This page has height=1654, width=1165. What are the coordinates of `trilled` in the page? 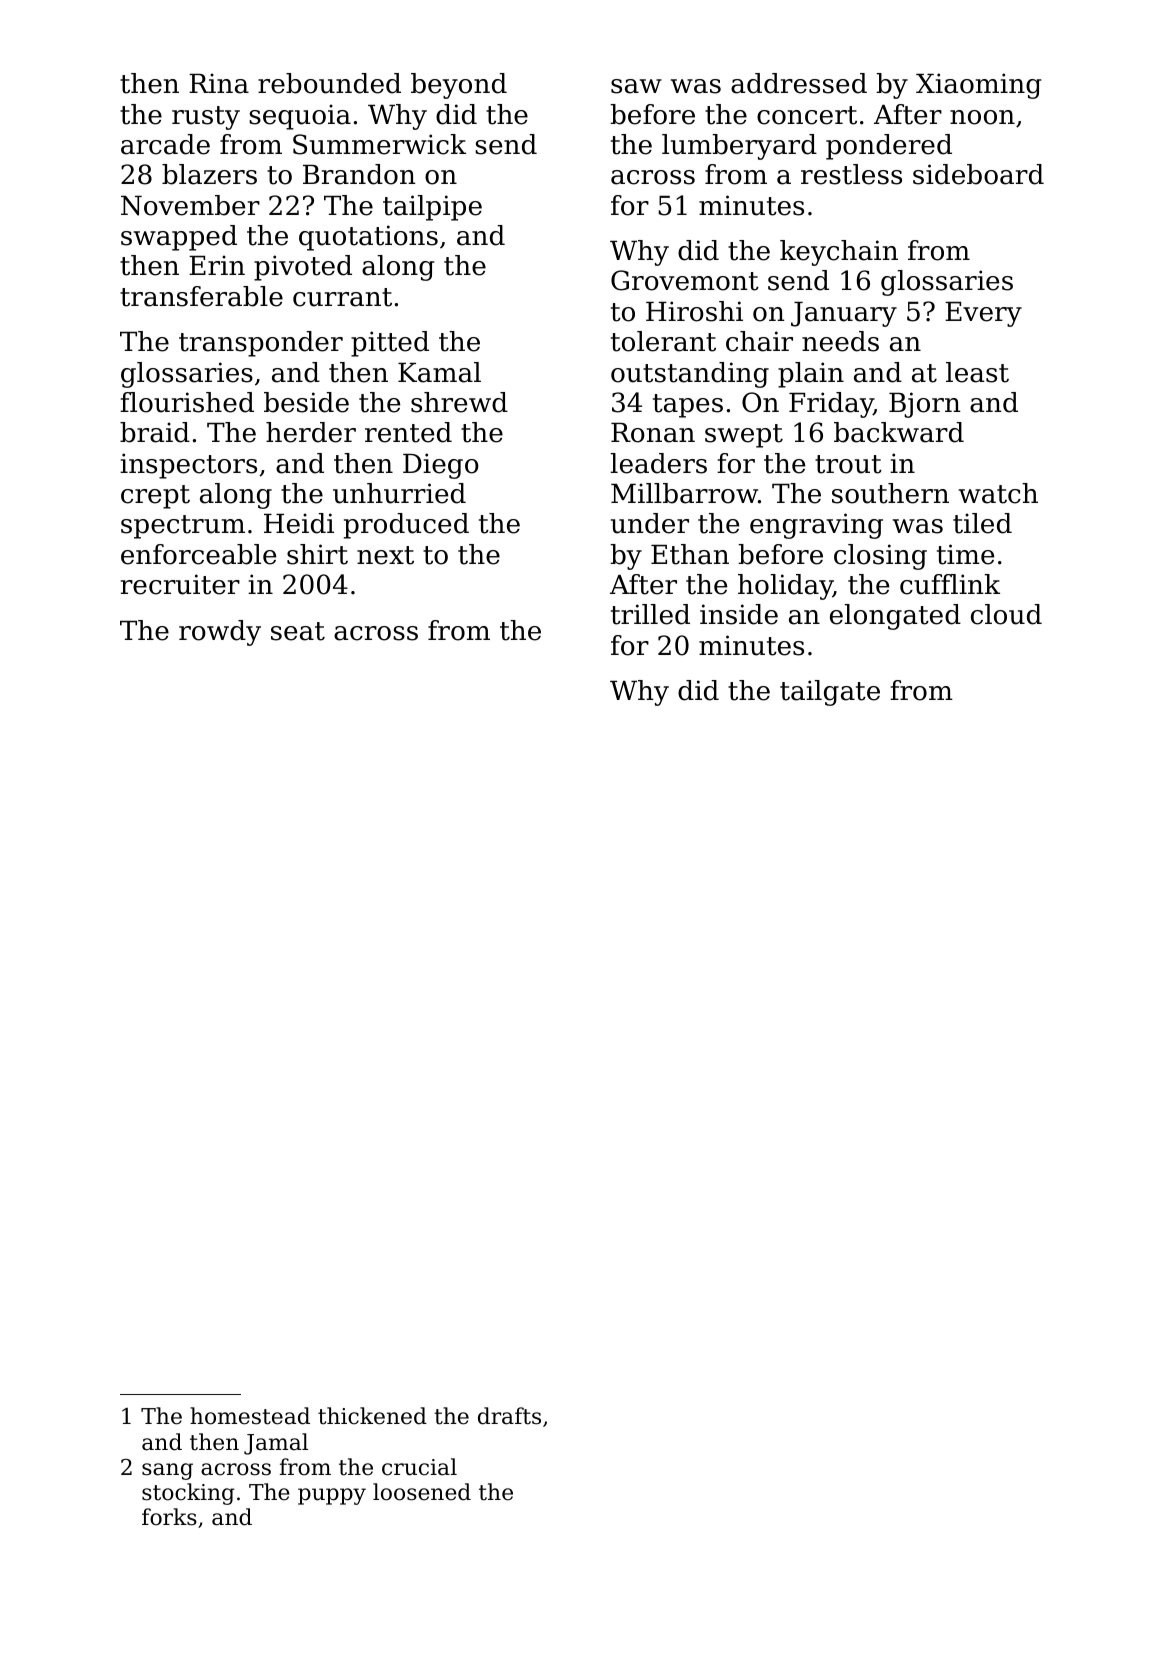 It's located at (650, 614).
